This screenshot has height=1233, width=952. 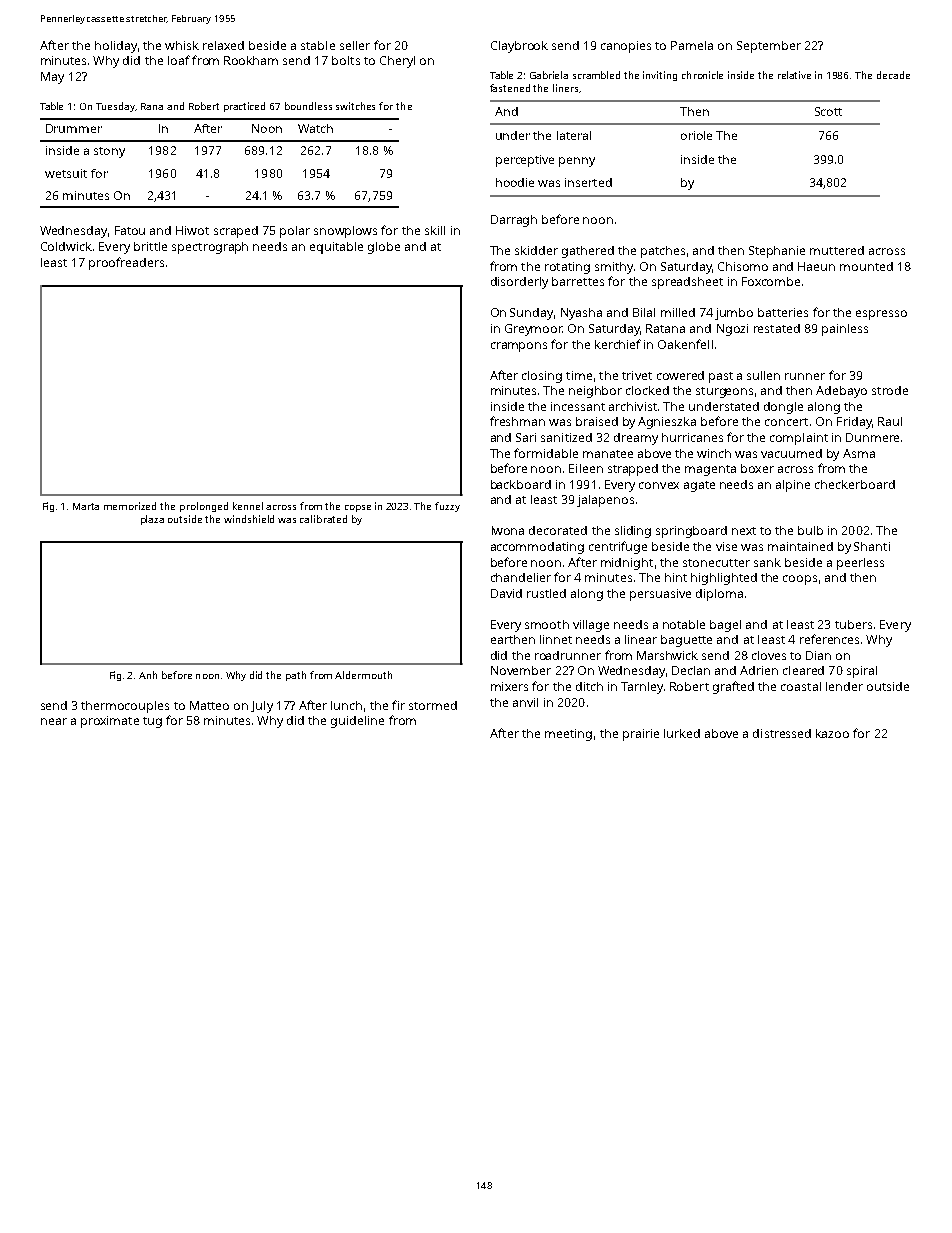 I want to click on relative, so click(x=794, y=75).
